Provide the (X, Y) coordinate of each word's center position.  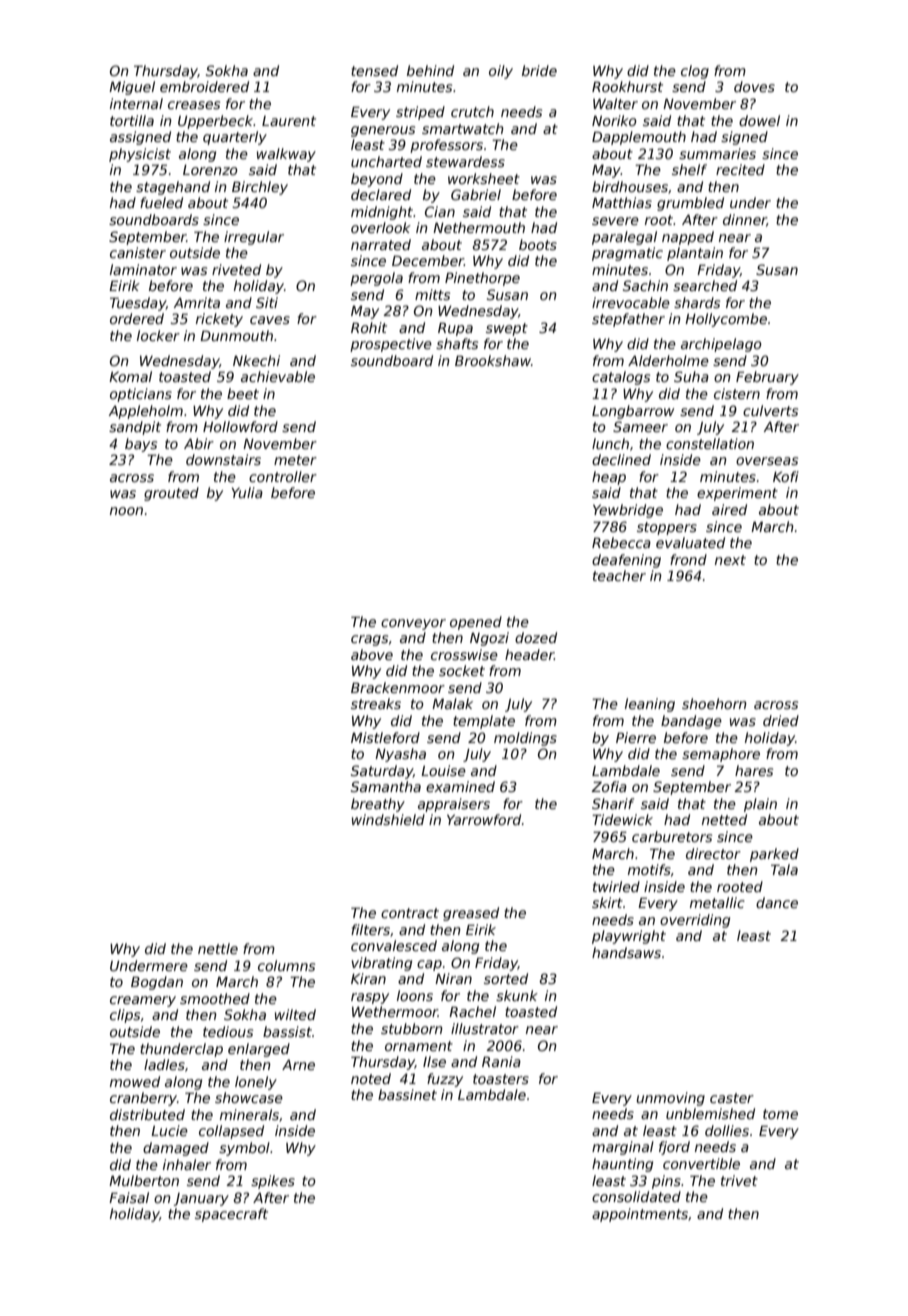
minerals (249, 1114)
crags (369, 640)
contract (410, 913)
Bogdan (157, 983)
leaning (650, 705)
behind (430, 70)
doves (754, 86)
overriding (695, 921)
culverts (770, 410)
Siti (267, 302)
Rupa (455, 329)
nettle (218, 948)
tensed (374, 70)
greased (471, 914)
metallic (717, 902)
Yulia (247, 492)
